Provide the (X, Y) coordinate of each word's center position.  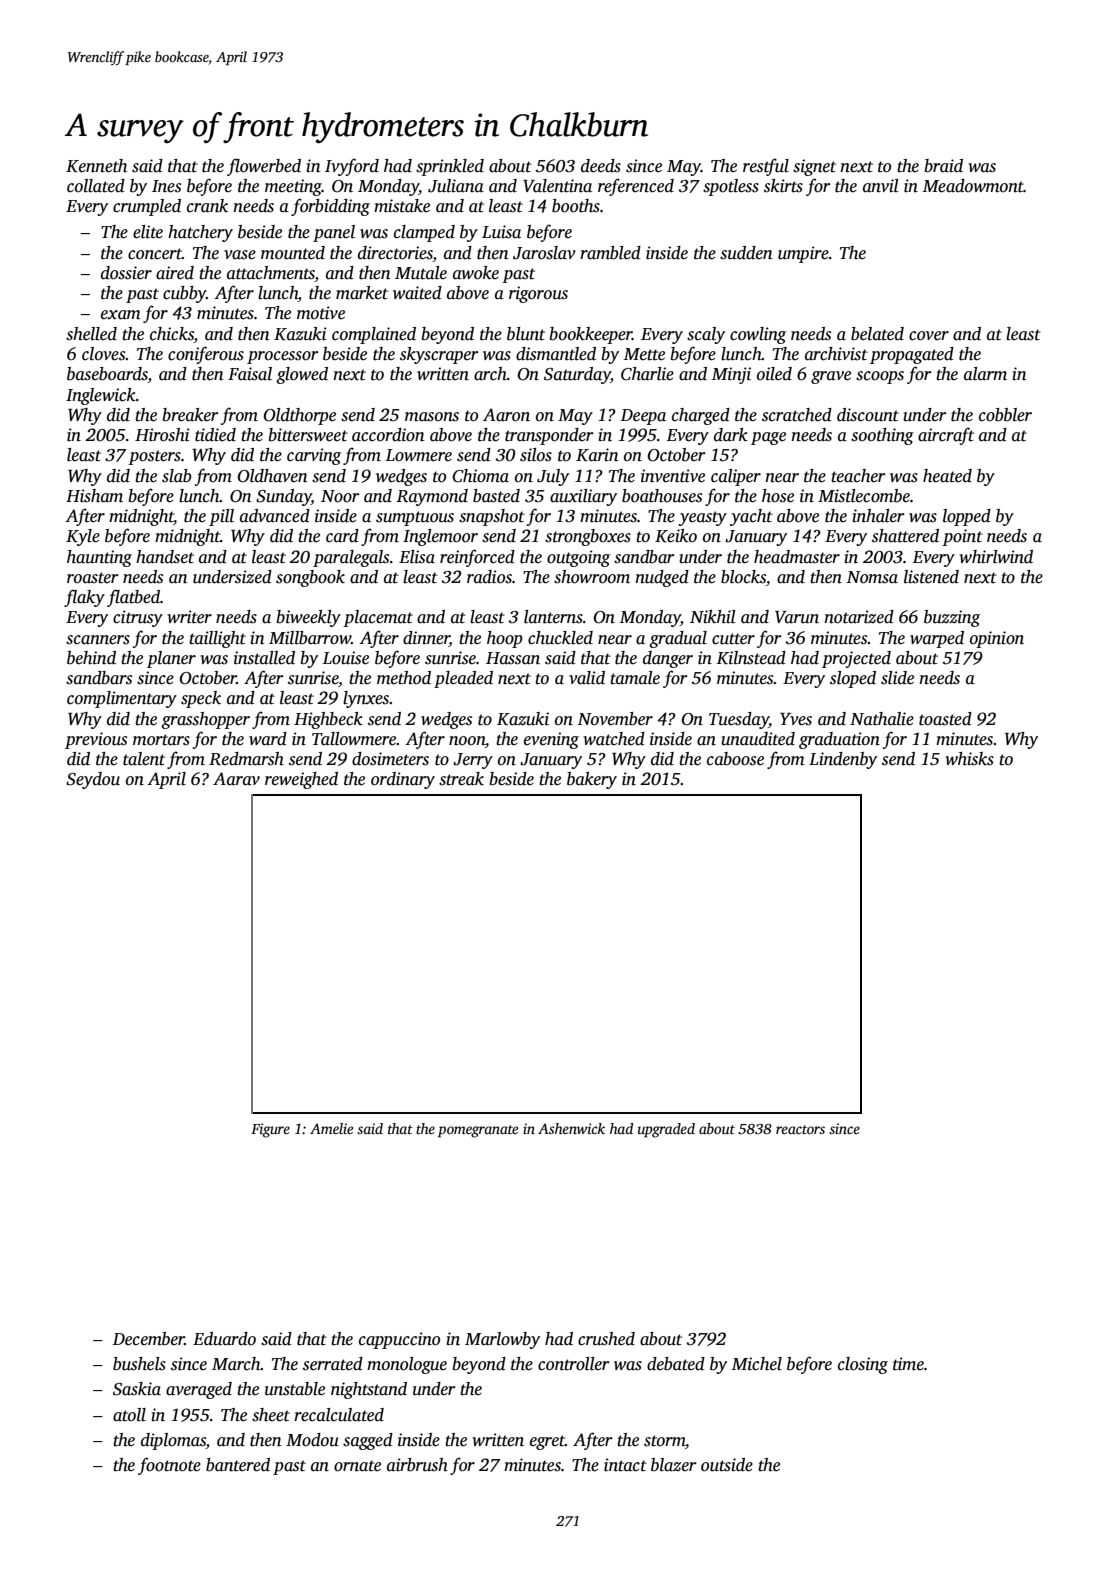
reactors (800, 1129)
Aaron (506, 415)
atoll (129, 1415)
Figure (270, 1130)
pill (221, 517)
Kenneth (96, 166)
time (908, 1364)
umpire (803, 254)
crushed (606, 1339)
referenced (636, 187)
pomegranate (478, 1131)
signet (814, 167)
